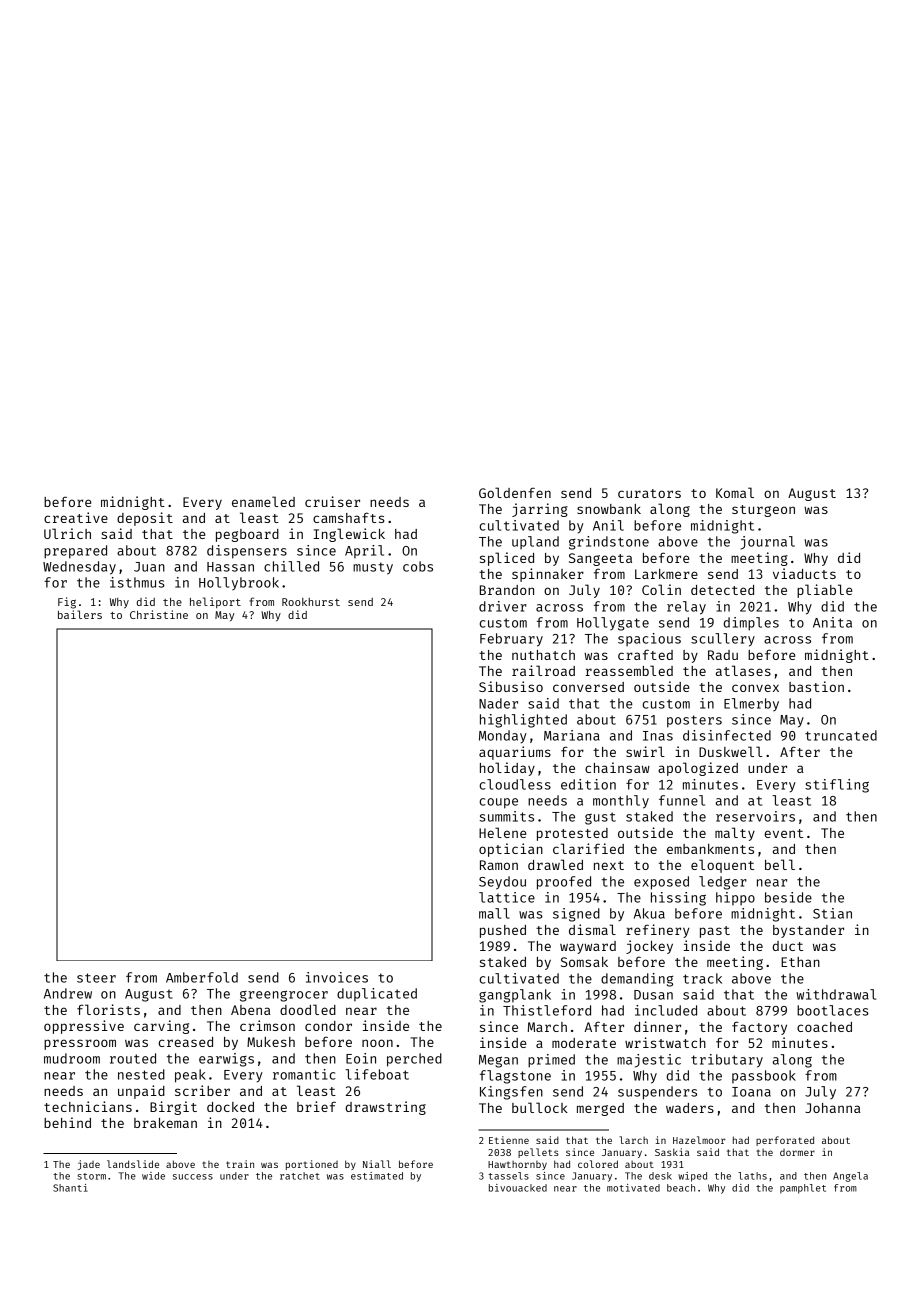 The width and height of the page is (924, 1308). What do you see at coordinates (133, 1164) in the page?
I see `landslide` at bounding box center [133, 1164].
